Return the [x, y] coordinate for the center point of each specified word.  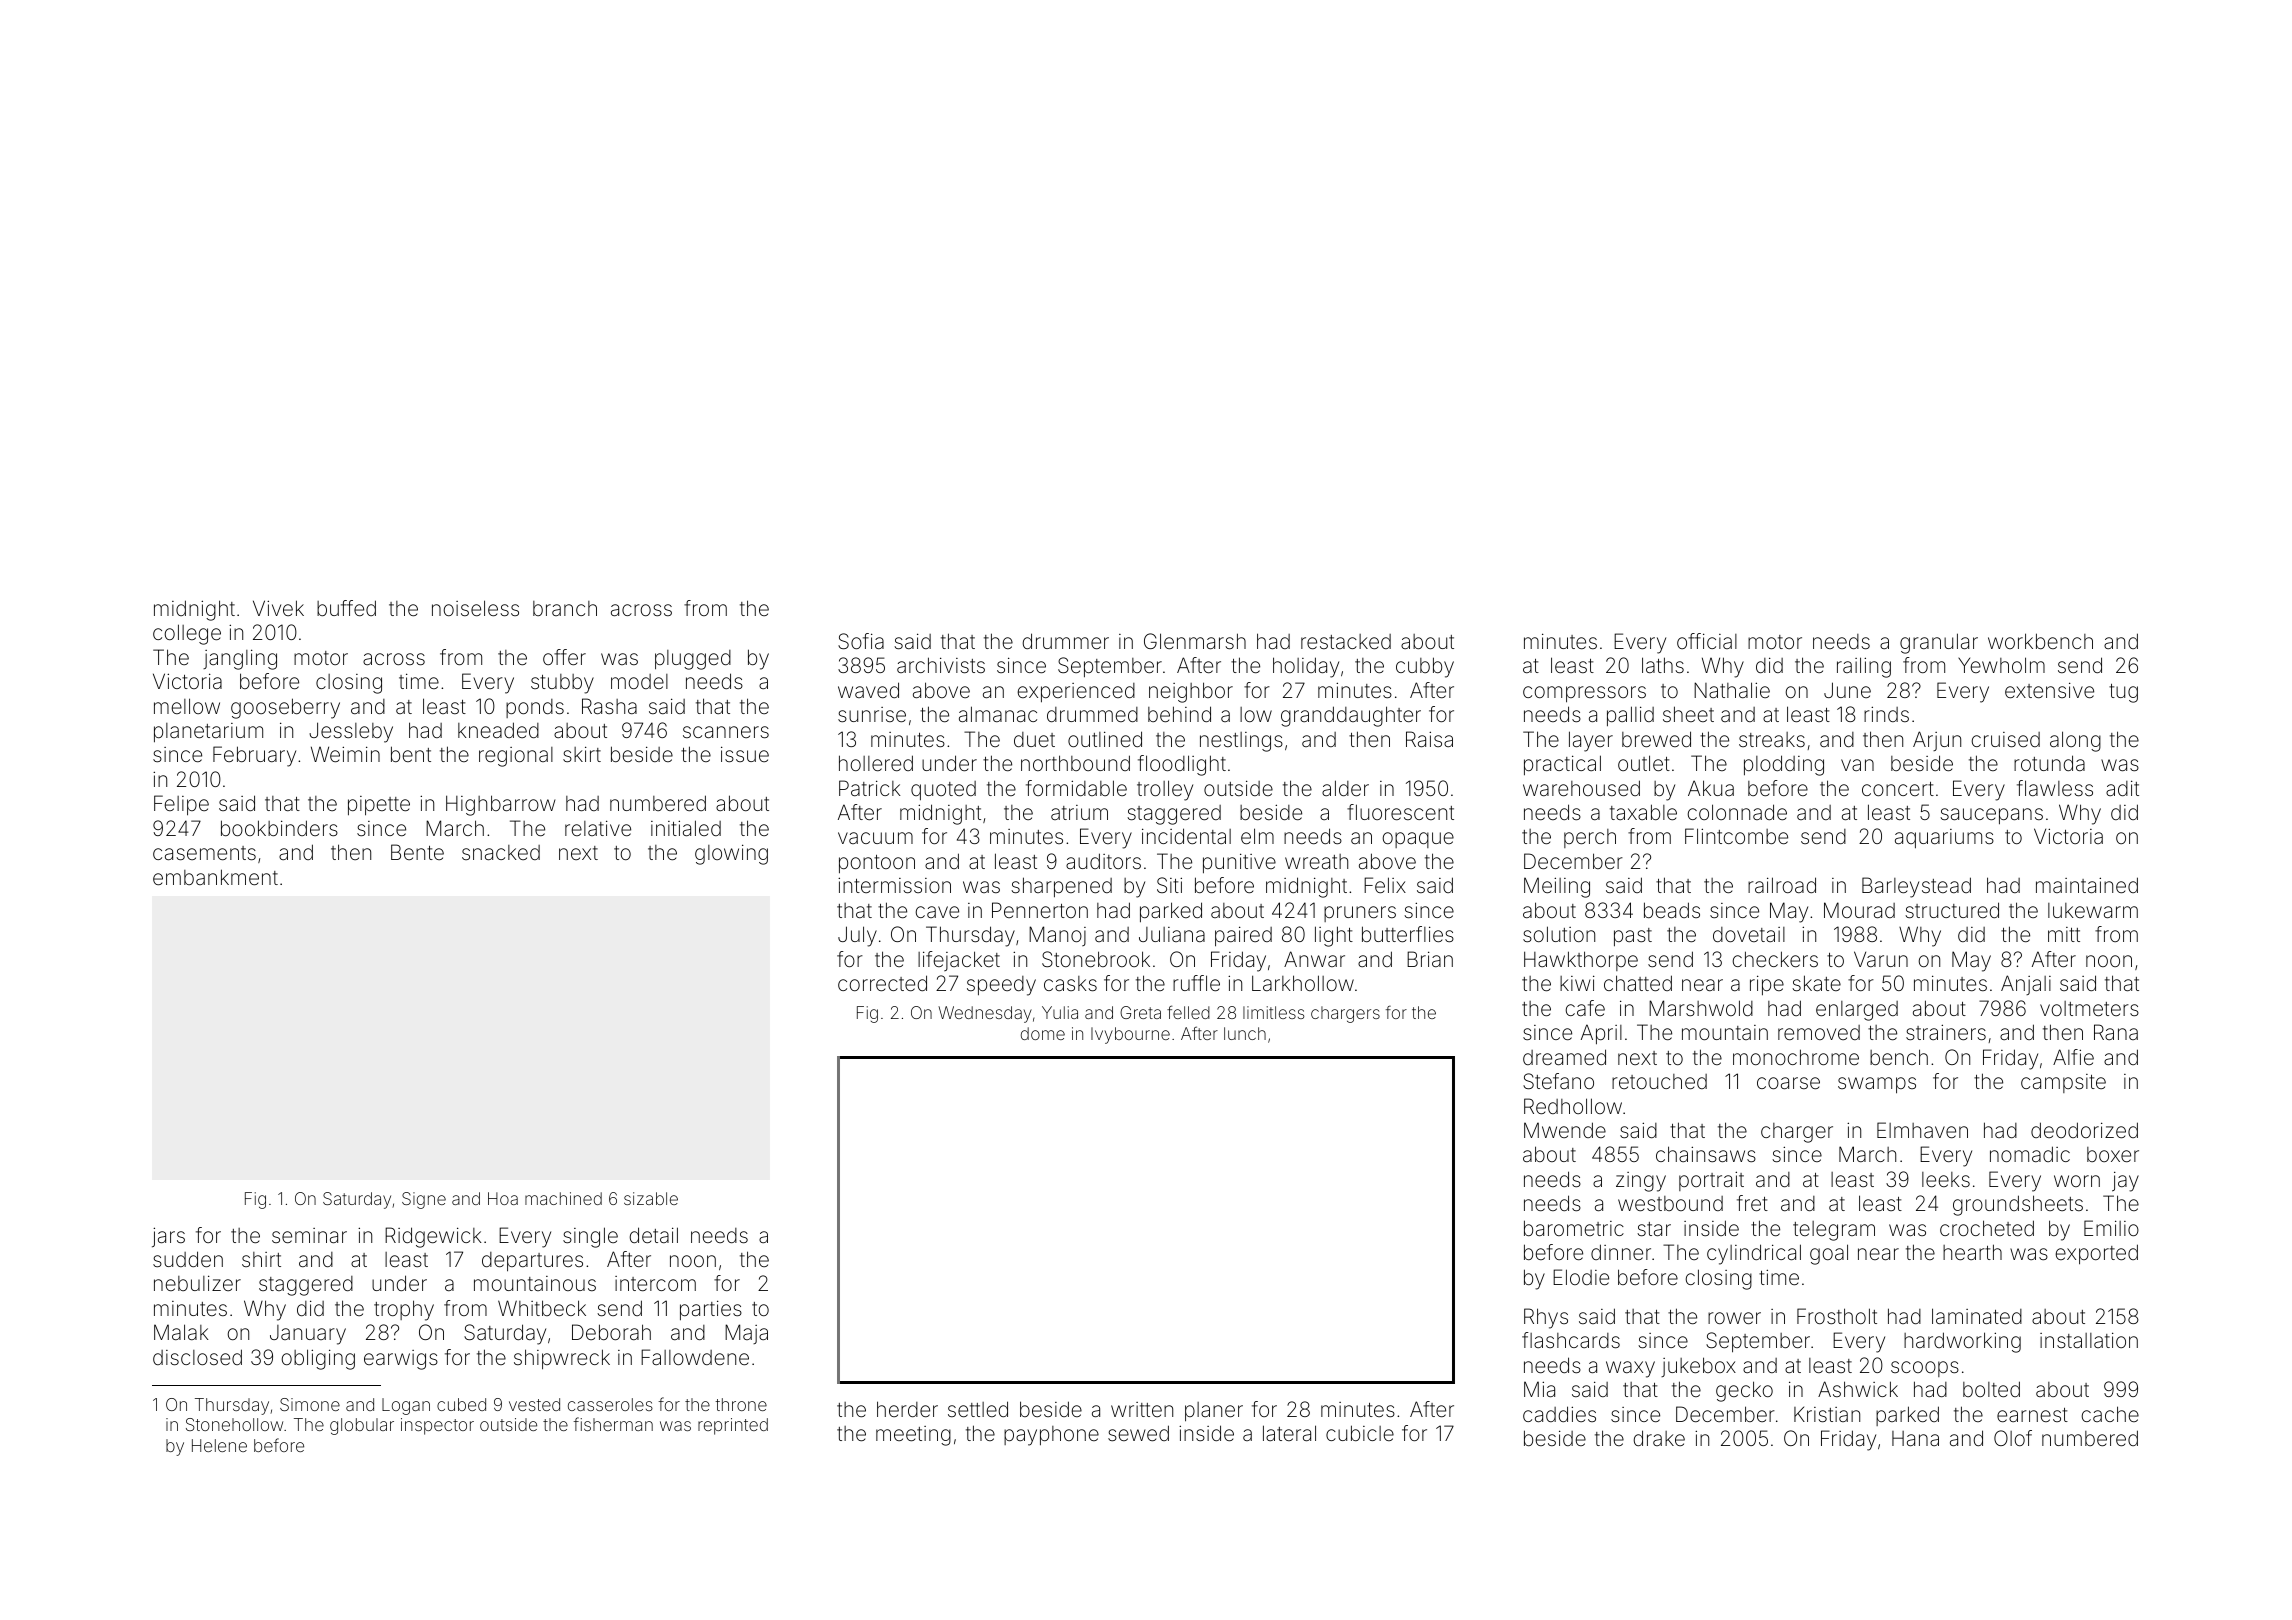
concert [1898, 789]
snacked [501, 852]
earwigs [401, 1360]
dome [1043, 1033]
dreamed [1564, 1057]
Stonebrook [1096, 959]
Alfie [2073, 1057]
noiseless [475, 608]
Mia [1539, 1389]
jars [168, 1237]
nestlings [1241, 742]
